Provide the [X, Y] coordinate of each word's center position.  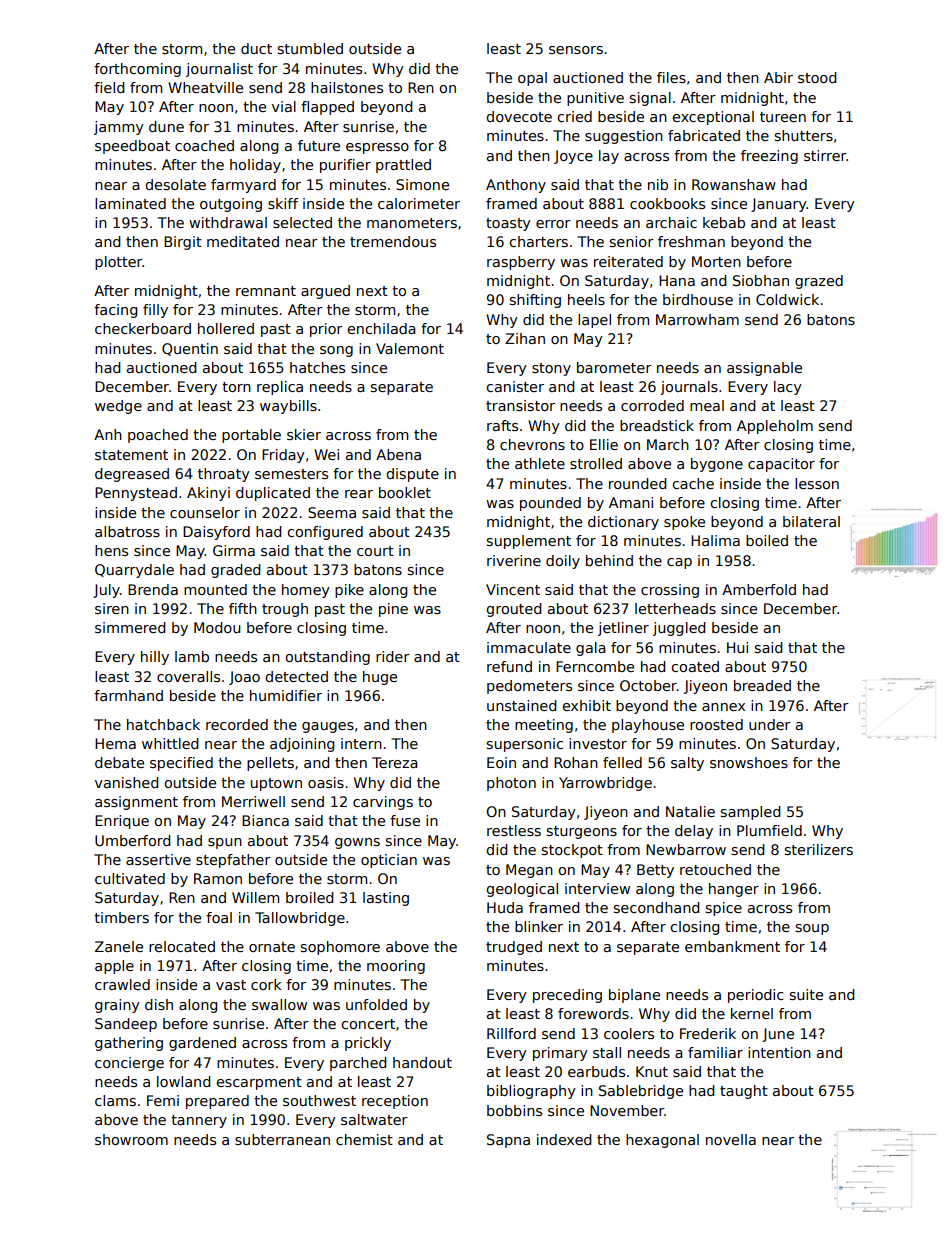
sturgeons [582, 832]
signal [650, 99]
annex [723, 707]
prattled [403, 166]
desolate [175, 184]
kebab [724, 222]
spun [225, 843]
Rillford [511, 1033]
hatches [317, 367]
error [553, 224]
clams [115, 1100]
